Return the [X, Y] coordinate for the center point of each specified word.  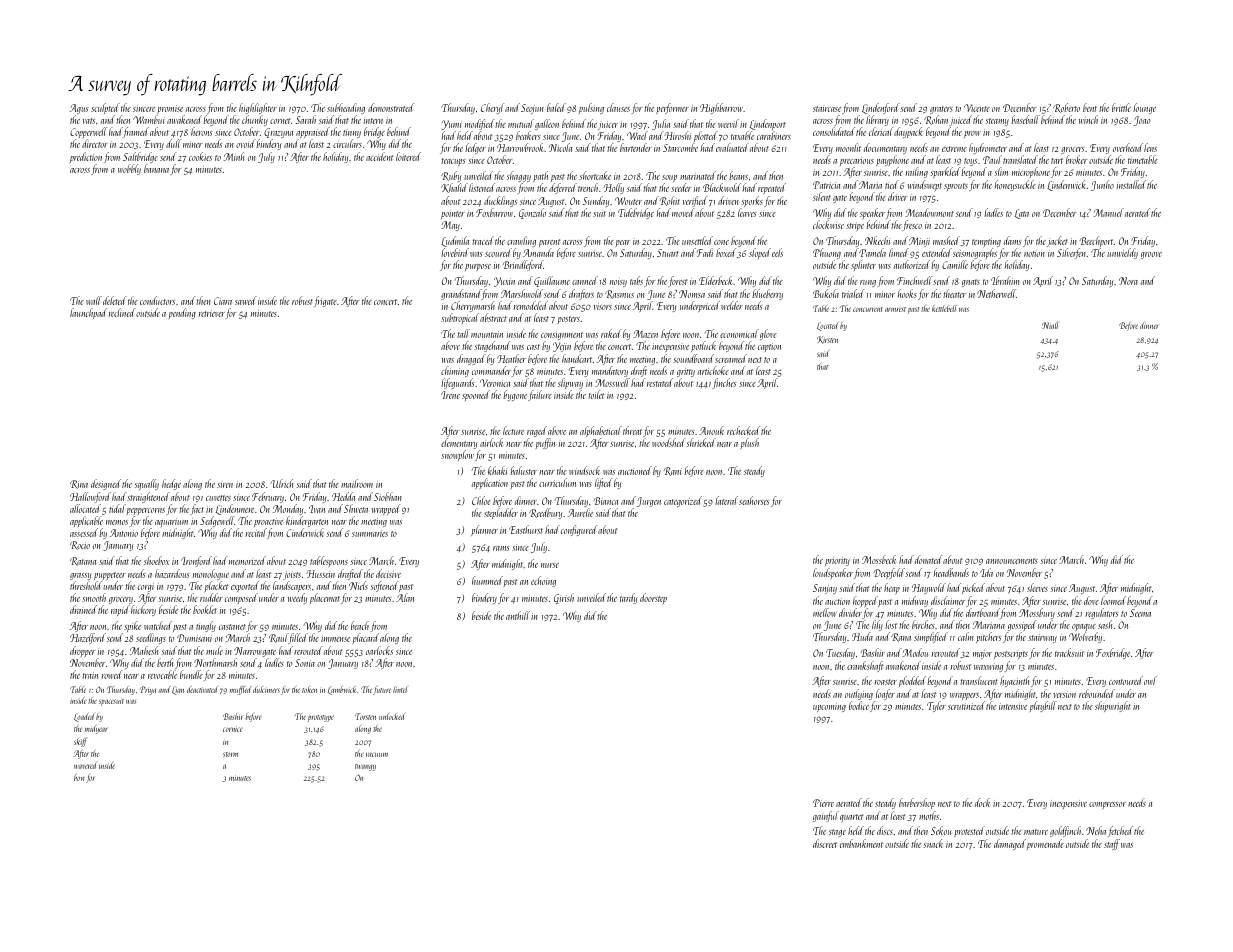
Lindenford [881, 108]
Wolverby [1085, 638]
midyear [96, 729]
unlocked [392, 716]
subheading [346, 108]
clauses [618, 107]
